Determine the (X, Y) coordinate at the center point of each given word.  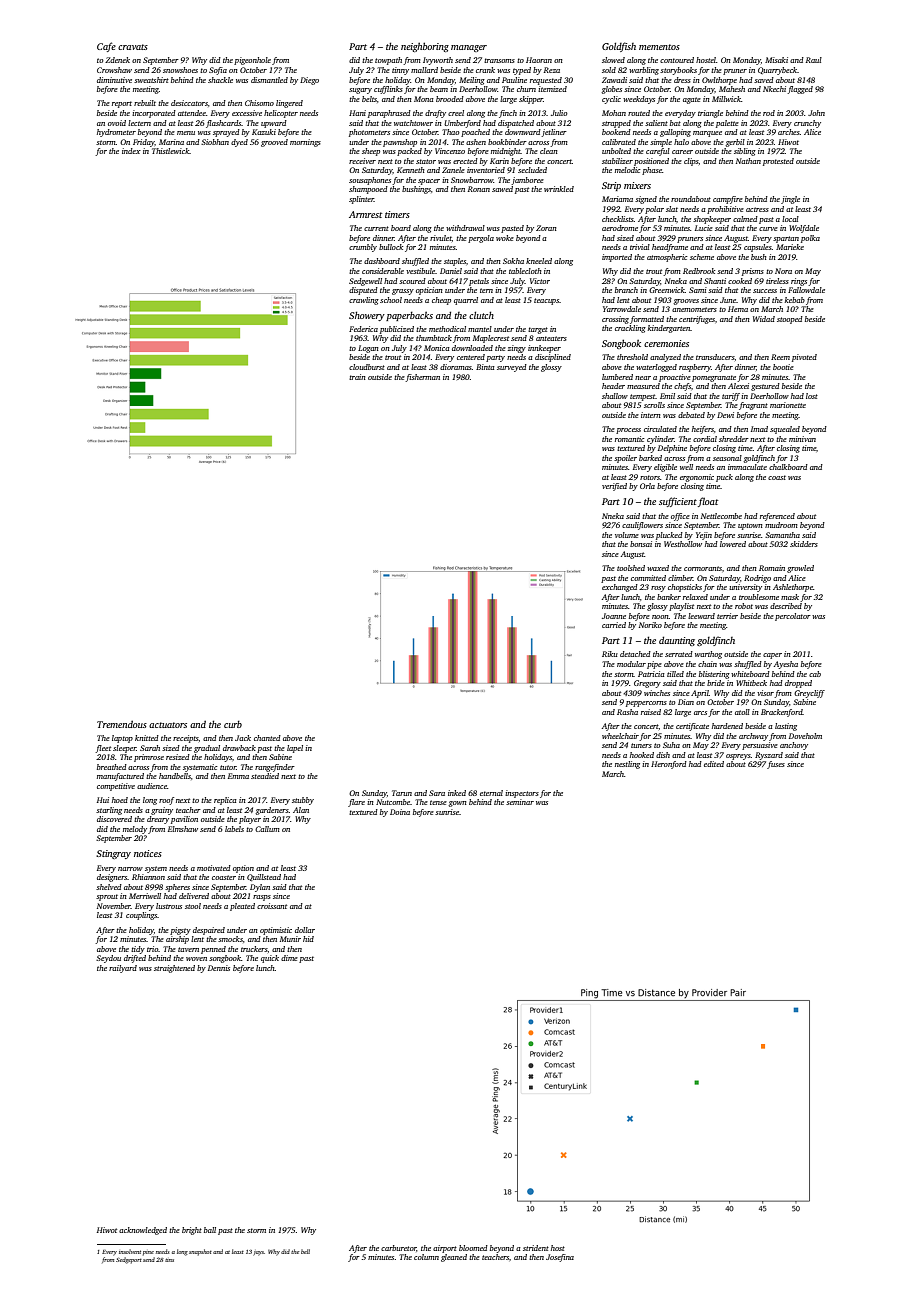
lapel (295, 749)
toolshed (631, 568)
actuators (168, 725)
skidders (804, 544)
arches (789, 132)
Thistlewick (171, 151)
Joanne (614, 616)
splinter (361, 200)
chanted (267, 738)
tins (169, 1260)
